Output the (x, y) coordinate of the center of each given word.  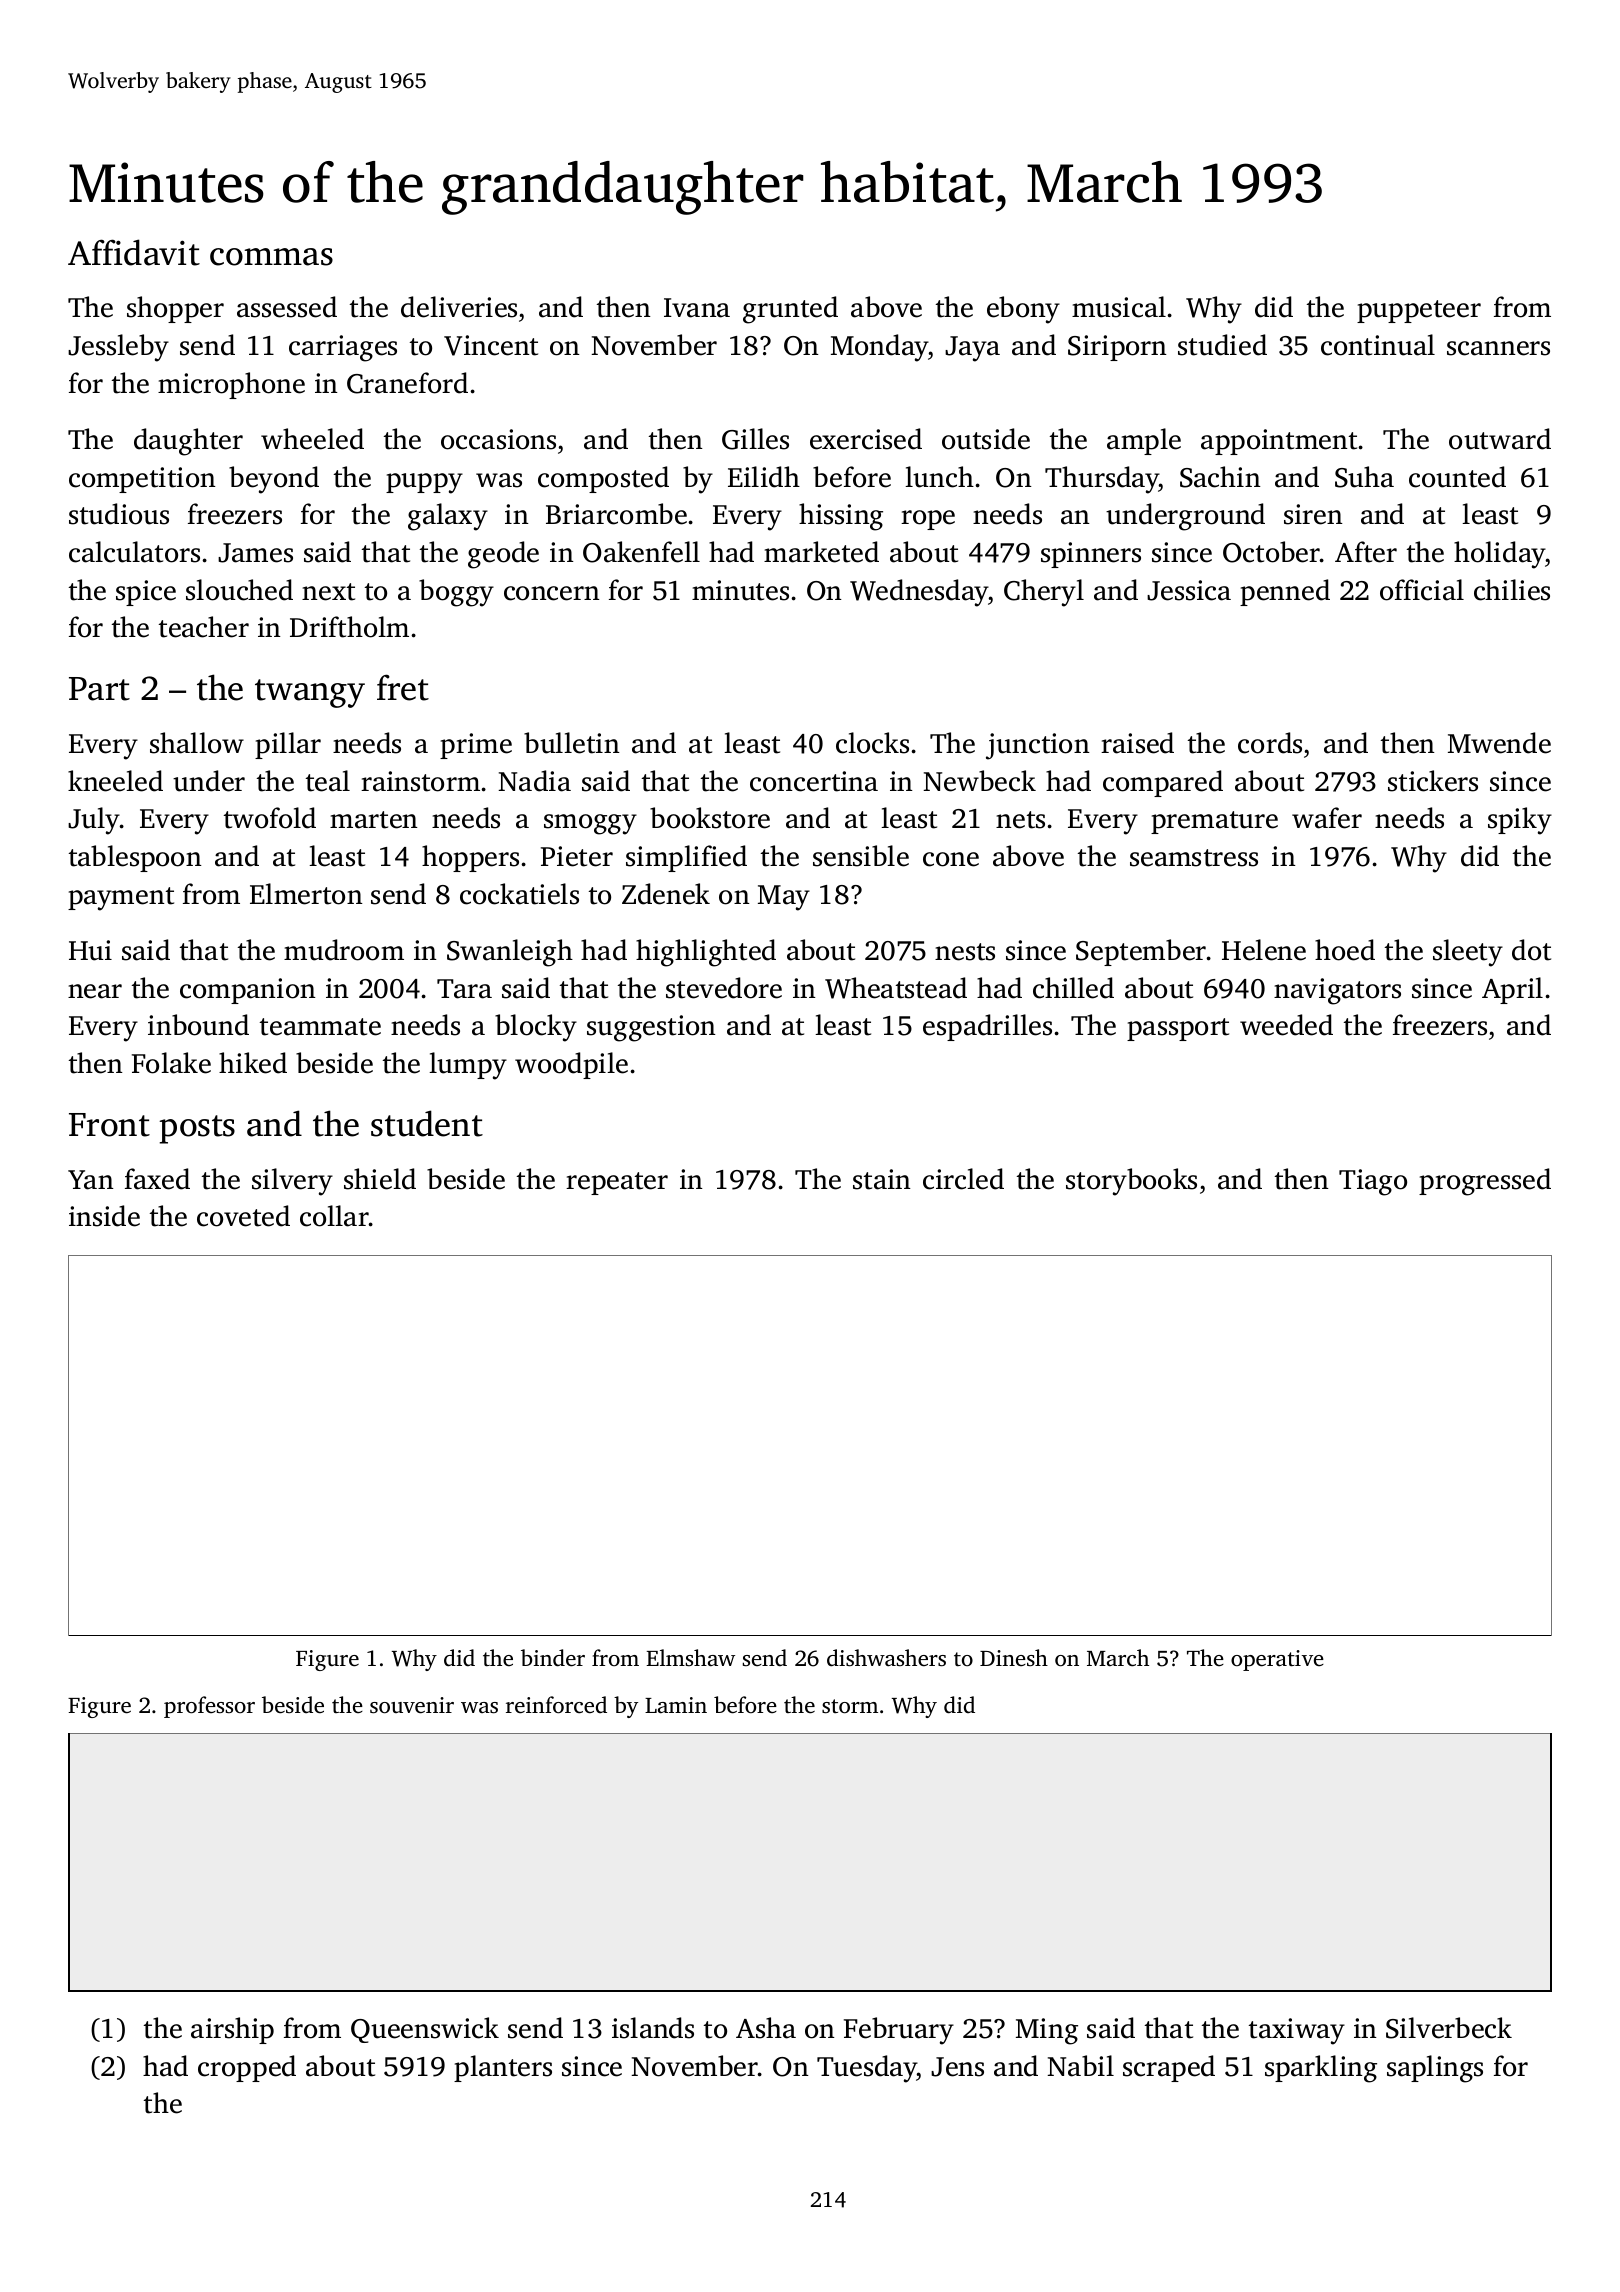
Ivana (697, 308)
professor (209, 1707)
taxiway (1297, 2031)
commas (271, 257)
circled (963, 1179)
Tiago (1373, 1182)
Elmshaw (690, 1657)
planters (503, 2068)
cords (1270, 743)
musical (1119, 307)
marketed (821, 552)
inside (104, 1216)
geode (503, 555)
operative (1277, 1660)
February (899, 2031)
